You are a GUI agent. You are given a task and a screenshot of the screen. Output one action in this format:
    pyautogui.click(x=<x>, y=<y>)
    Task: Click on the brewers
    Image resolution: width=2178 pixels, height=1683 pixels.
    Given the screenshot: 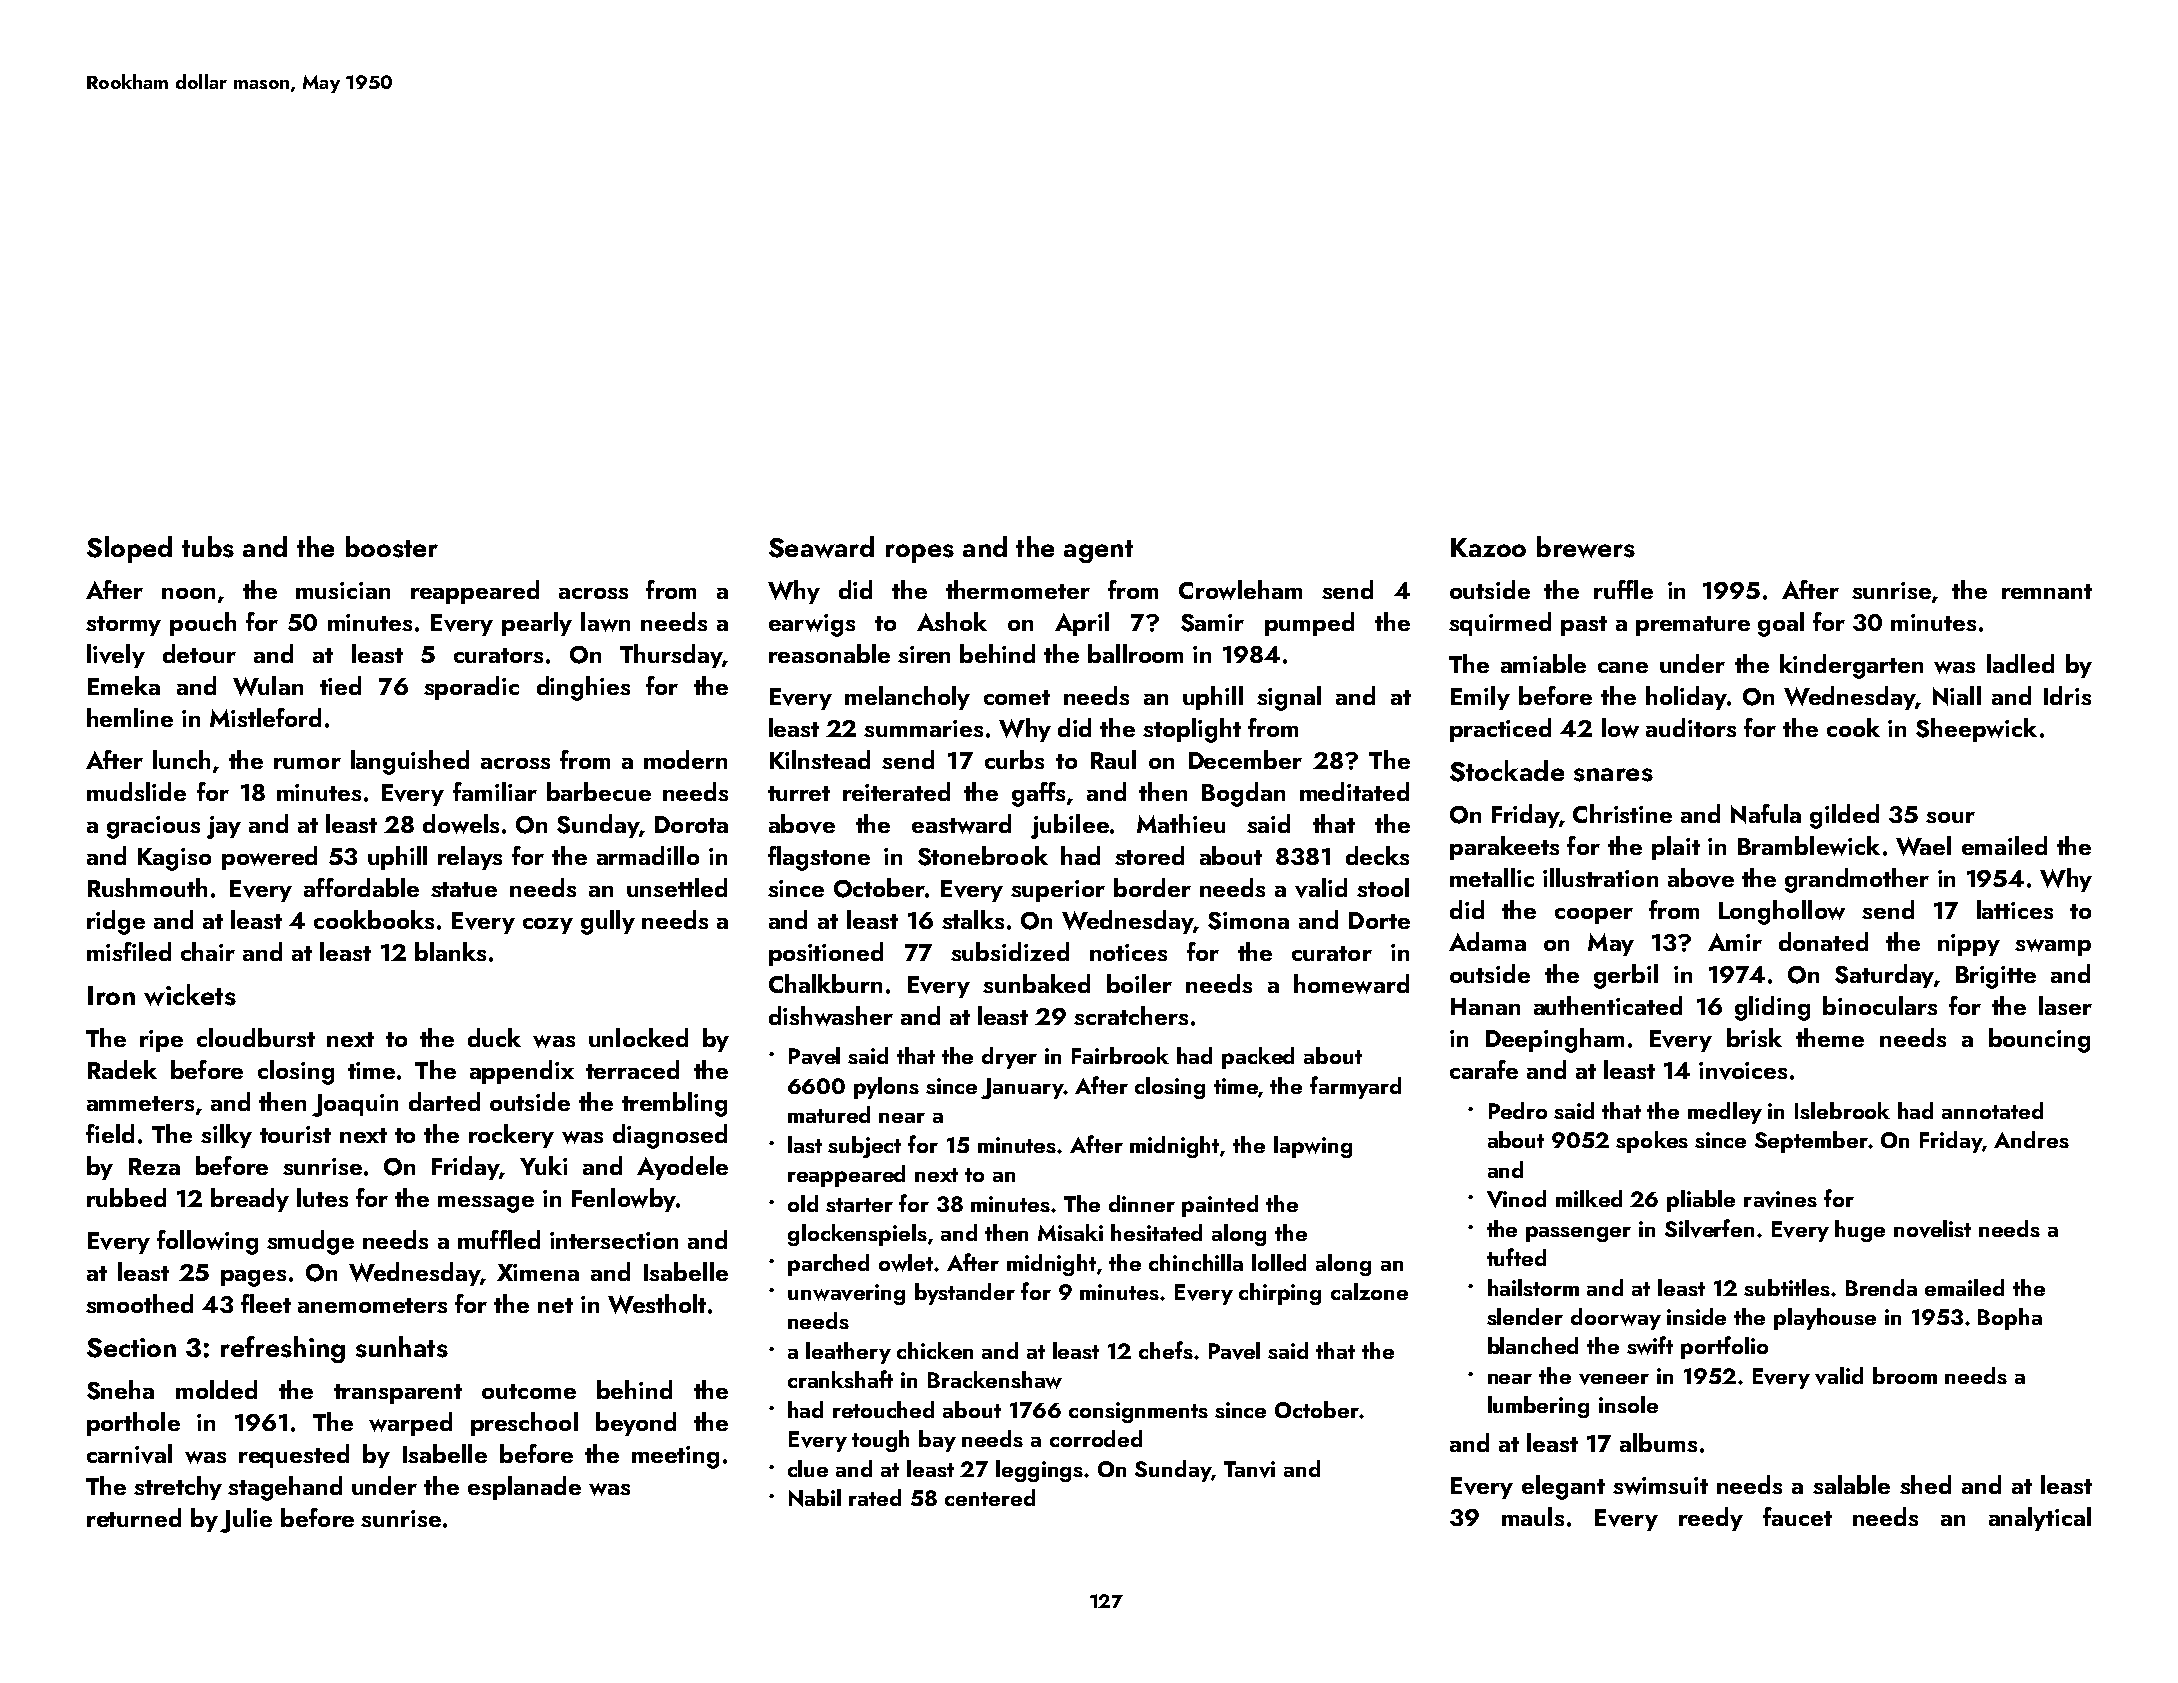 What is the action you would take?
    pyautogui.click(x=1586, y=547)
